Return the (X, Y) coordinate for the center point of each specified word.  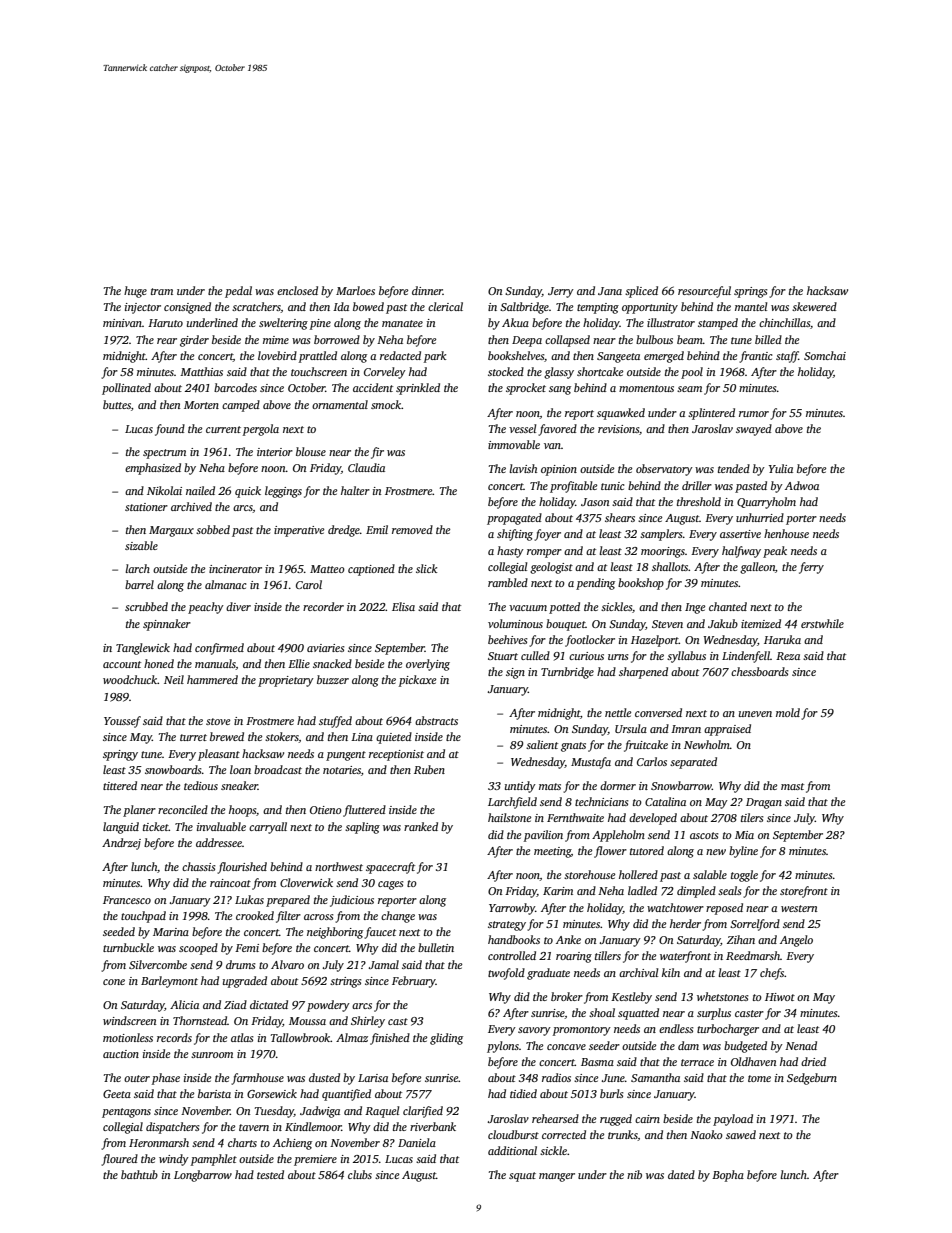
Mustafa (591, 763)
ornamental (340, 404)
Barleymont (169, 982)
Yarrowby (512, 909)
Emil (377, 529)
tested (270, 1174)
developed (653, 819)
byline (743, 852)
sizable (141, 545)
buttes (117, 404)
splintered (711, 414)
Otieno (326, 810)
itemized (761, 623)
